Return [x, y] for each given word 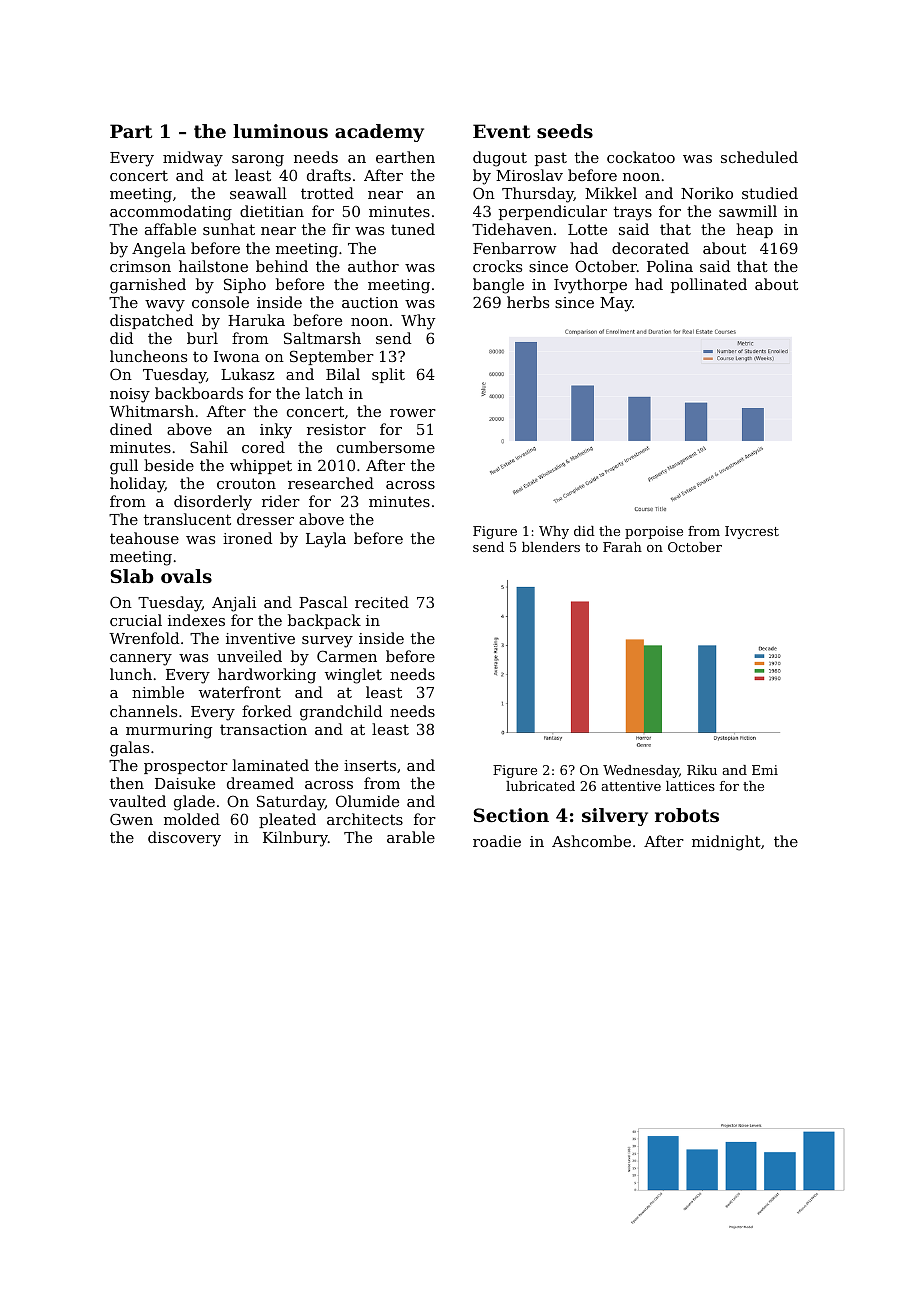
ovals [186, 576]
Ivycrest [752, 532]
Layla [326, 540]
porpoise [654, 532]
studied [770, 193]
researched [331, 483]
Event [501, 131]
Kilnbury [295, 839]
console [220, 302]
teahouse [144, 538]
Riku [702, 770]
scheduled [759, 157]
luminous [280, 131]
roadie [497, 841]
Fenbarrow [515, 248]
